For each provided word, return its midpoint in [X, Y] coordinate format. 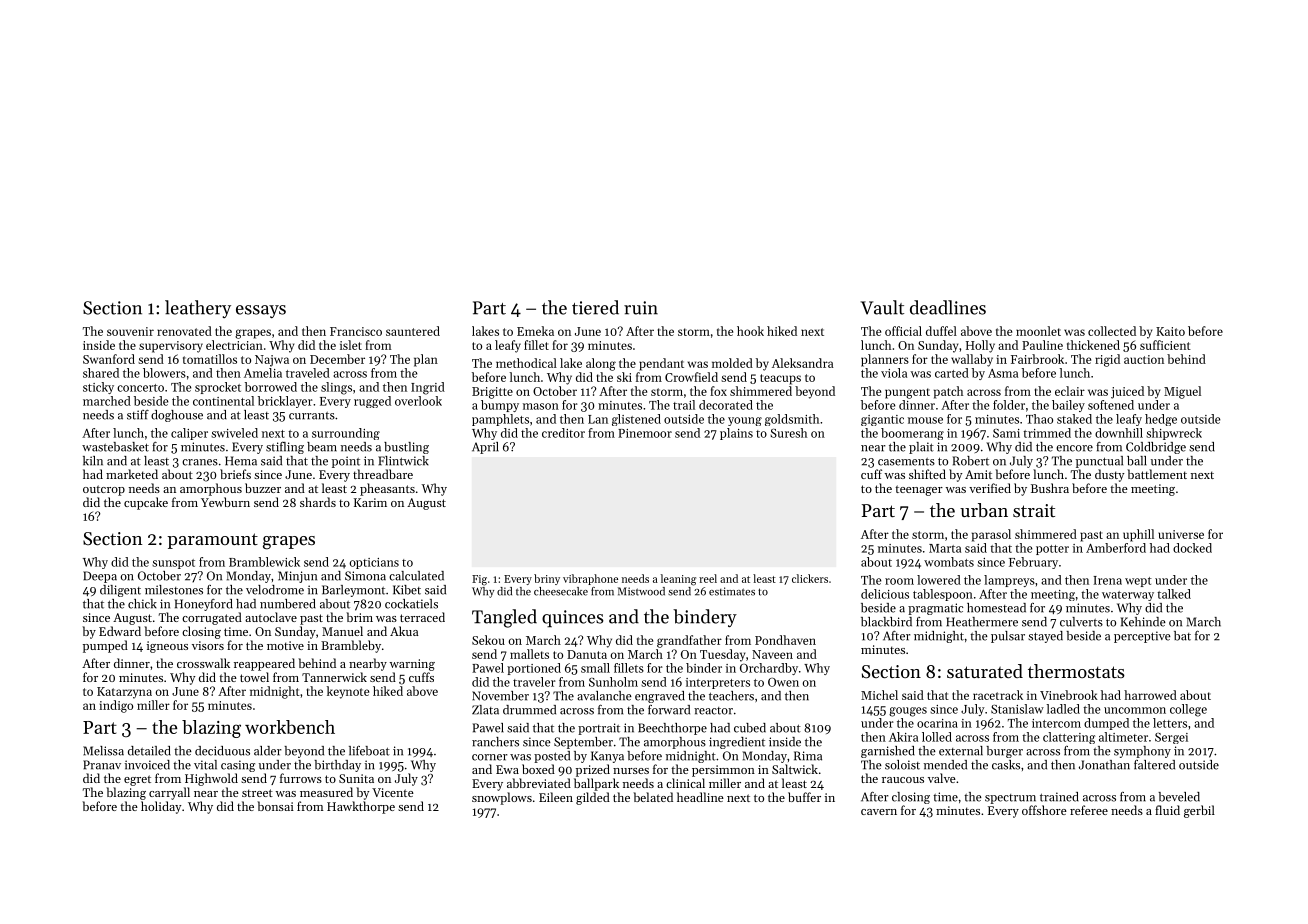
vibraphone [590, 579]
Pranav [102, 765]
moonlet [1038, 331]
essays [261, 311]
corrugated [212, 618]
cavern [879, 812]
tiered [595, 307]
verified [990, 488]
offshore [1044, 810]
